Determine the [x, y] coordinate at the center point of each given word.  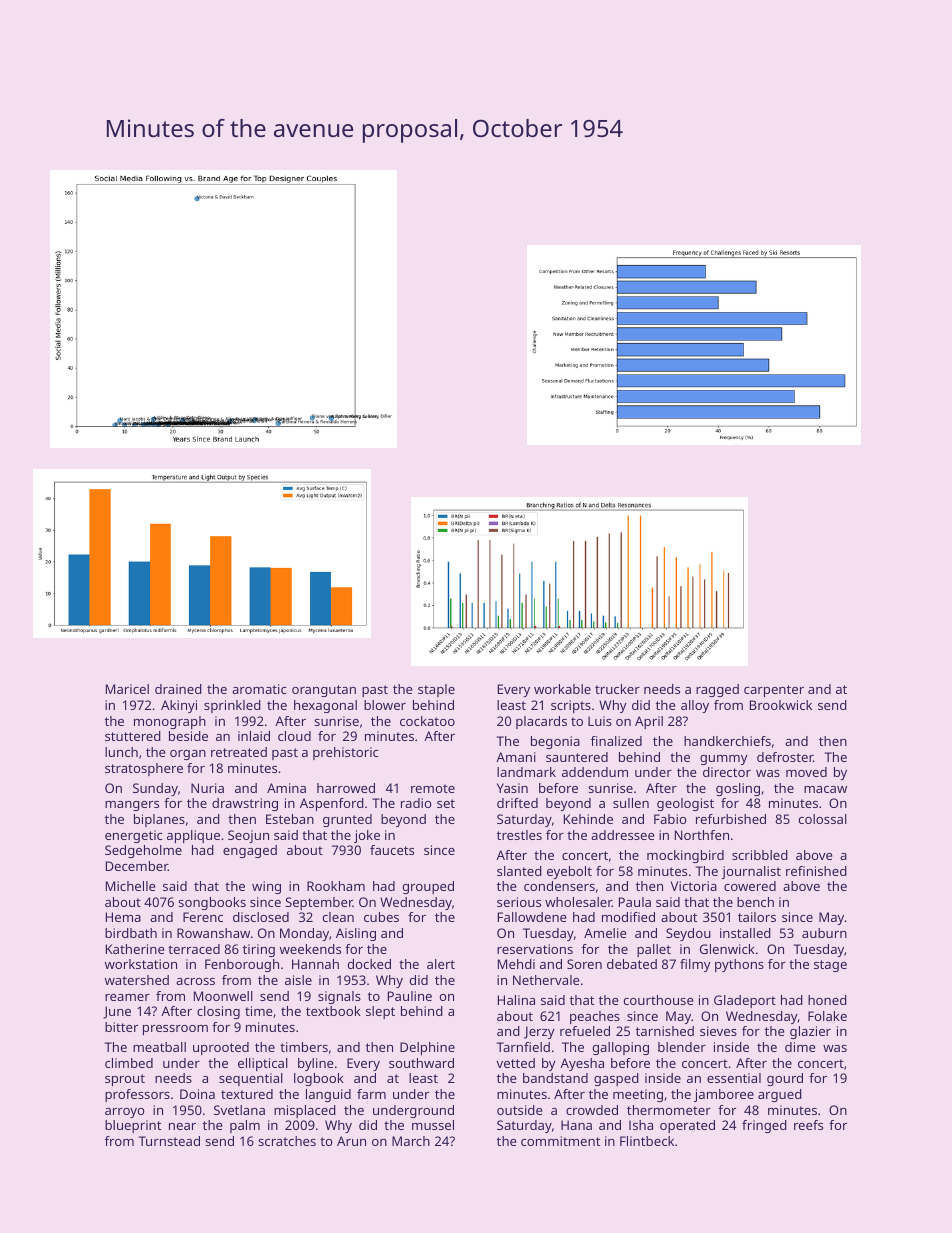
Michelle [130, 886]
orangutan [324, 691]
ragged [717, 690]
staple [436, 690]
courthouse [658, 1000]
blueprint [133, 1126]
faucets [392, 850]
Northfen [702, 835]
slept [380, 1012]
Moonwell [223, 996]
